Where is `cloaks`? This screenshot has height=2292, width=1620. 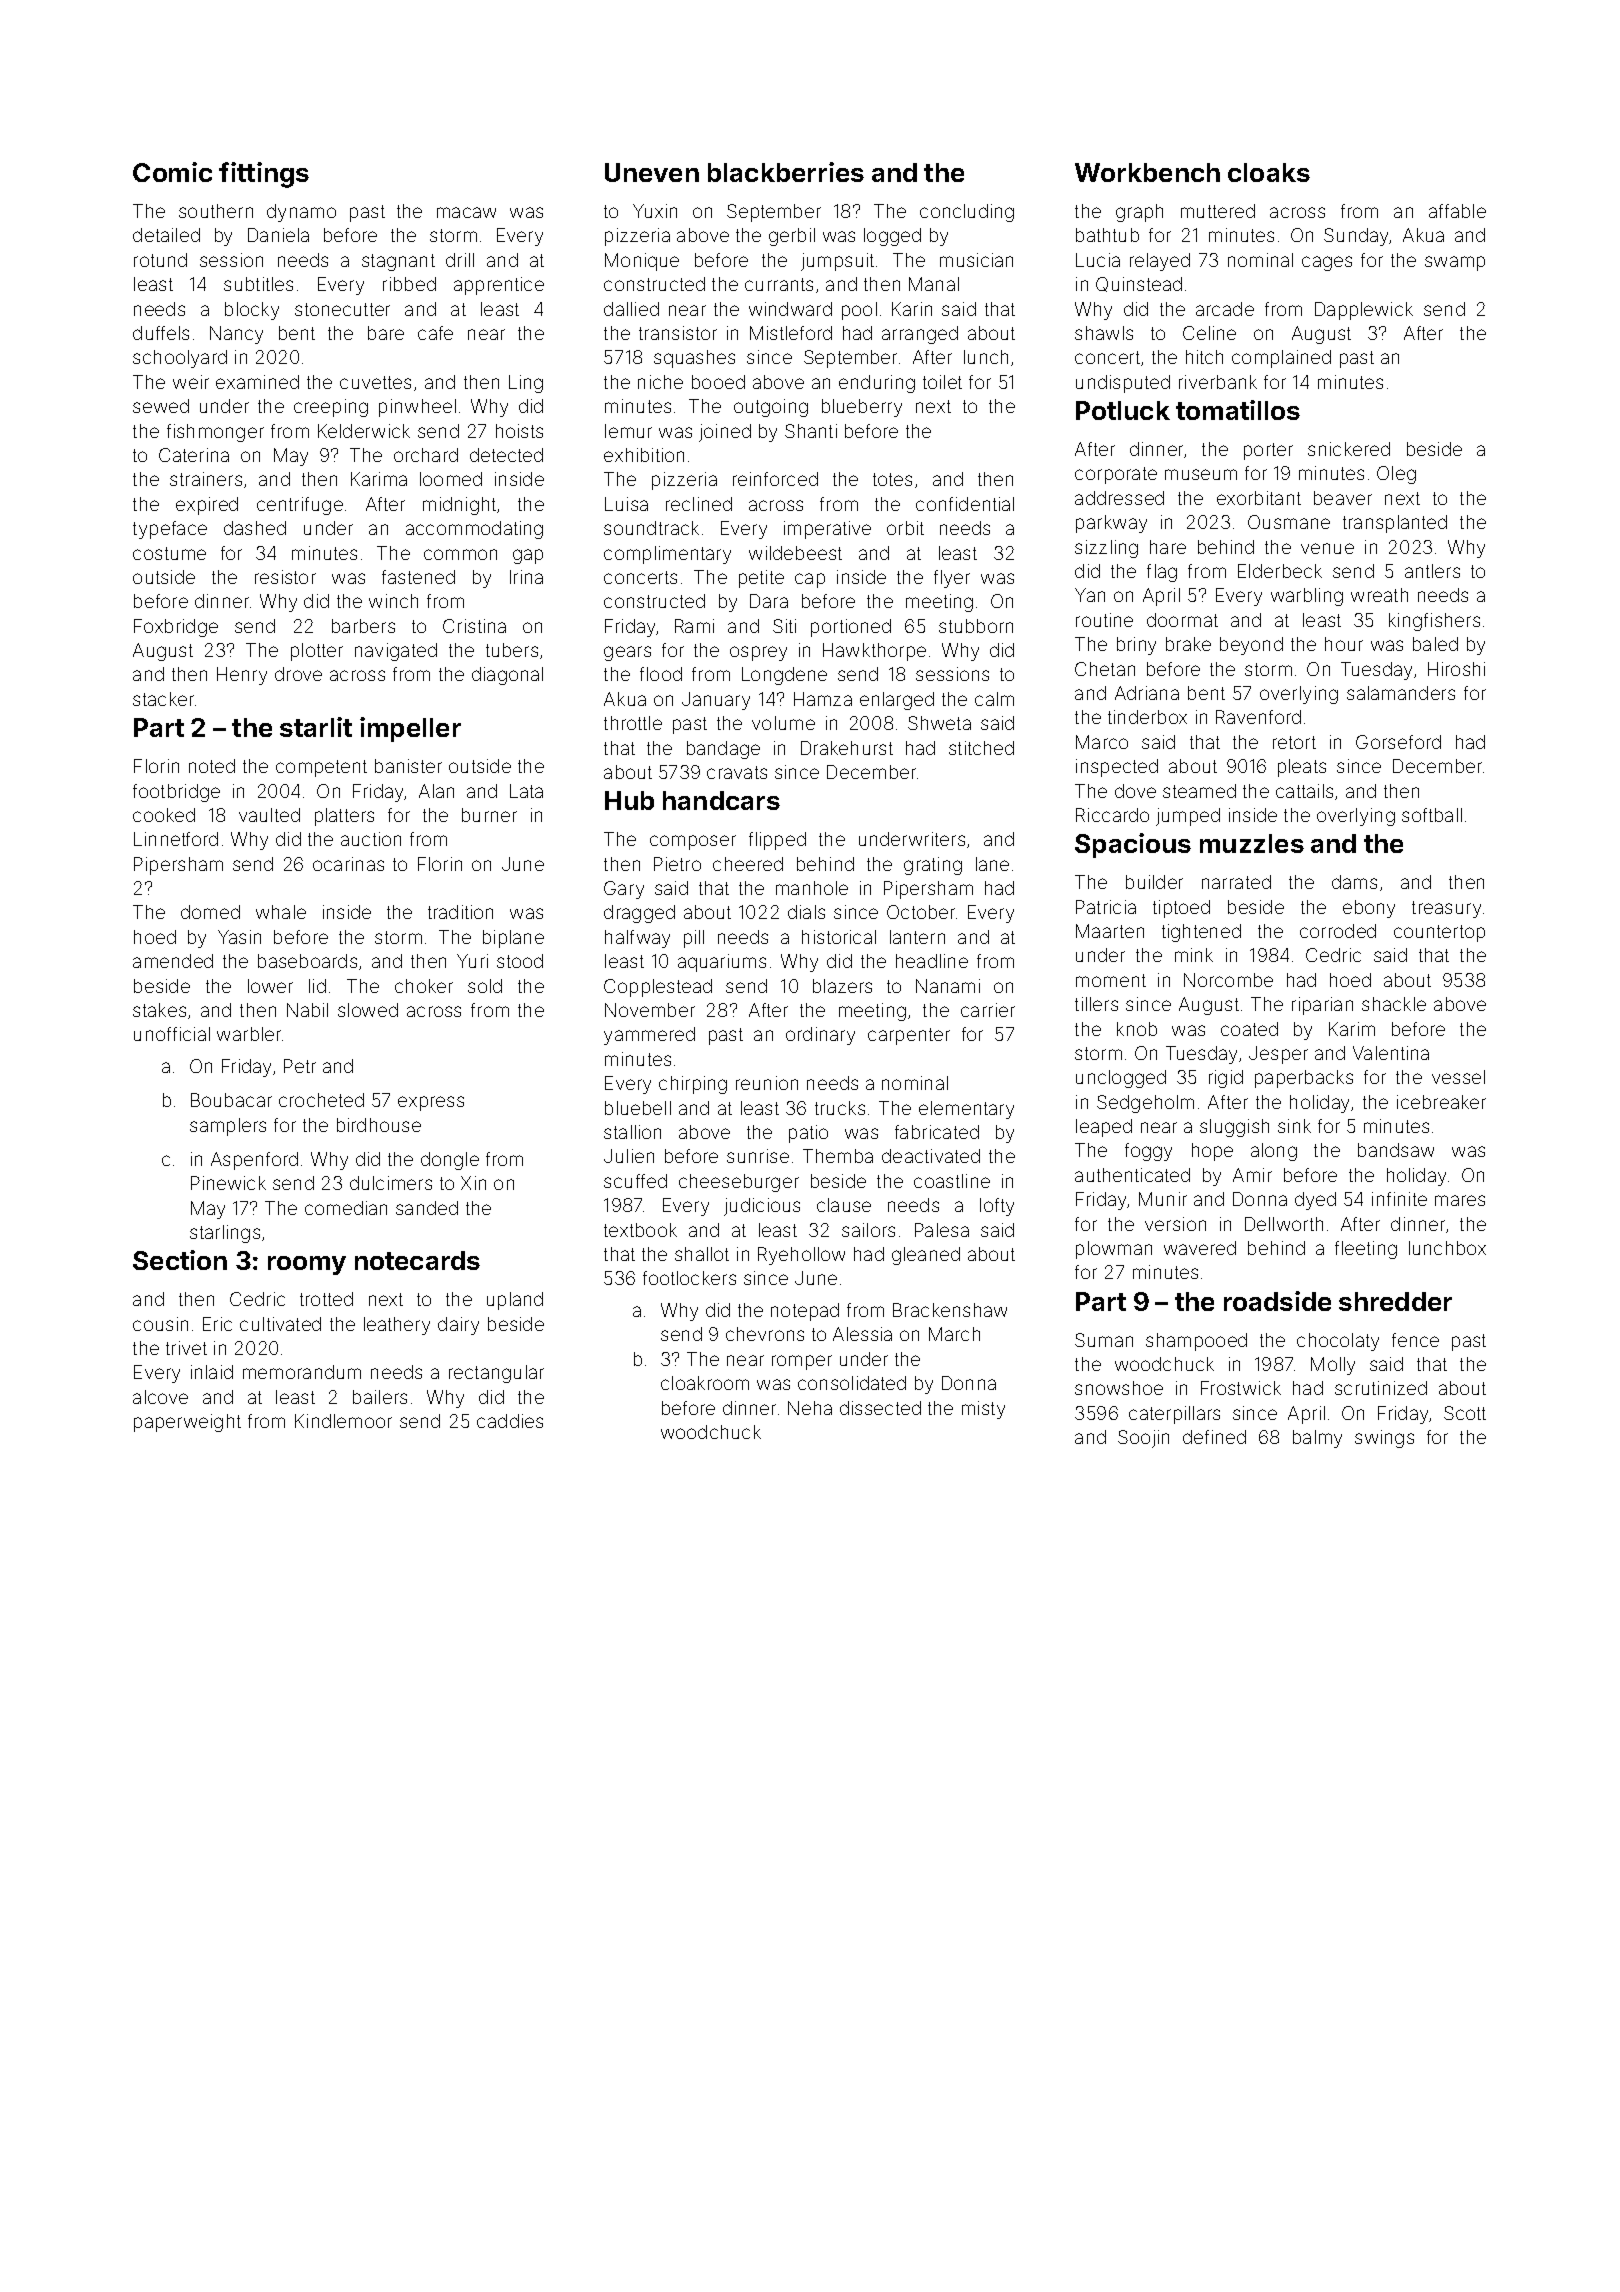 cloaks is located at coordinates (1269, 172).
